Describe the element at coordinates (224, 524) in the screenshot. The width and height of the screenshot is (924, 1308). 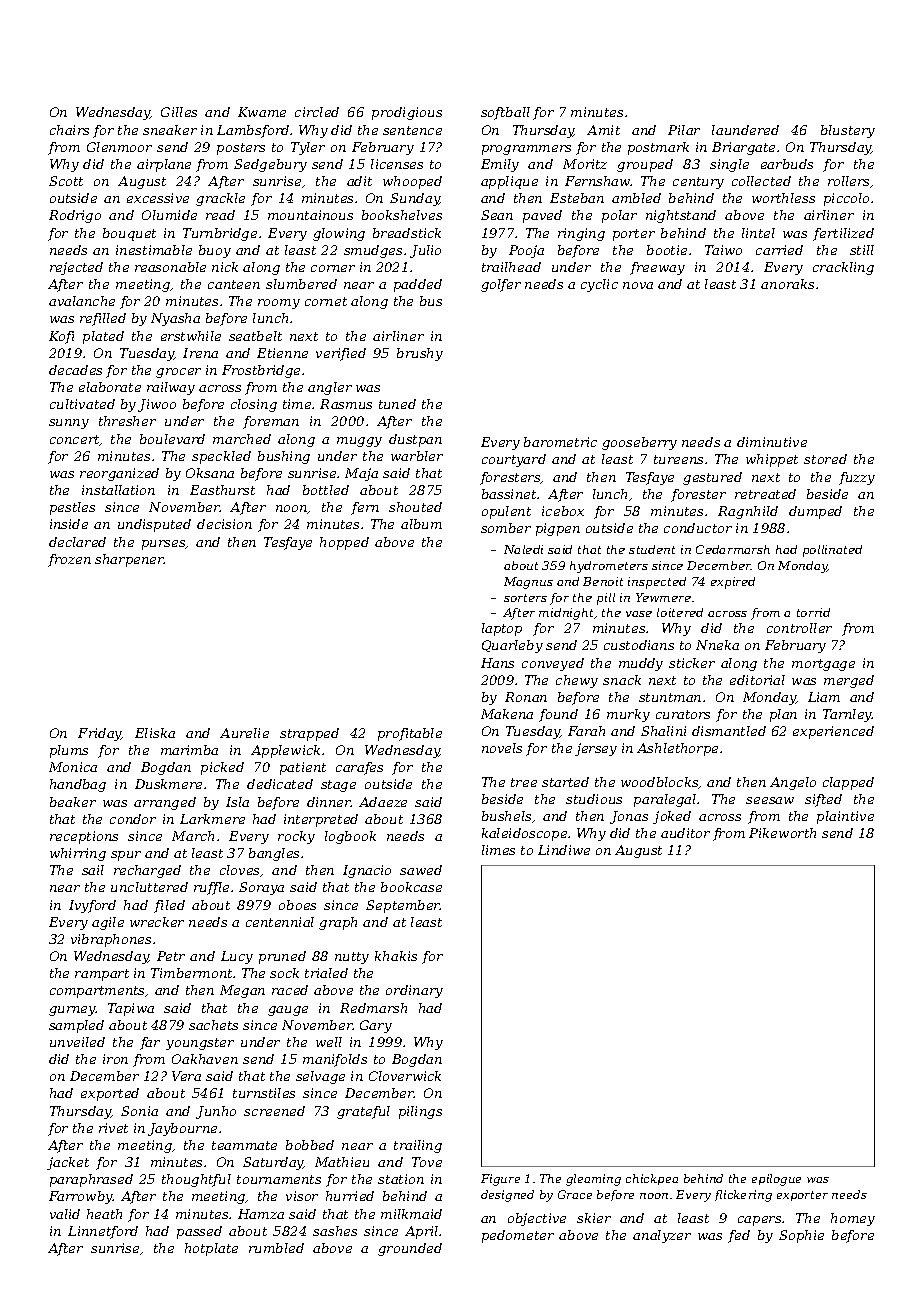
I see `decision` at that location.
